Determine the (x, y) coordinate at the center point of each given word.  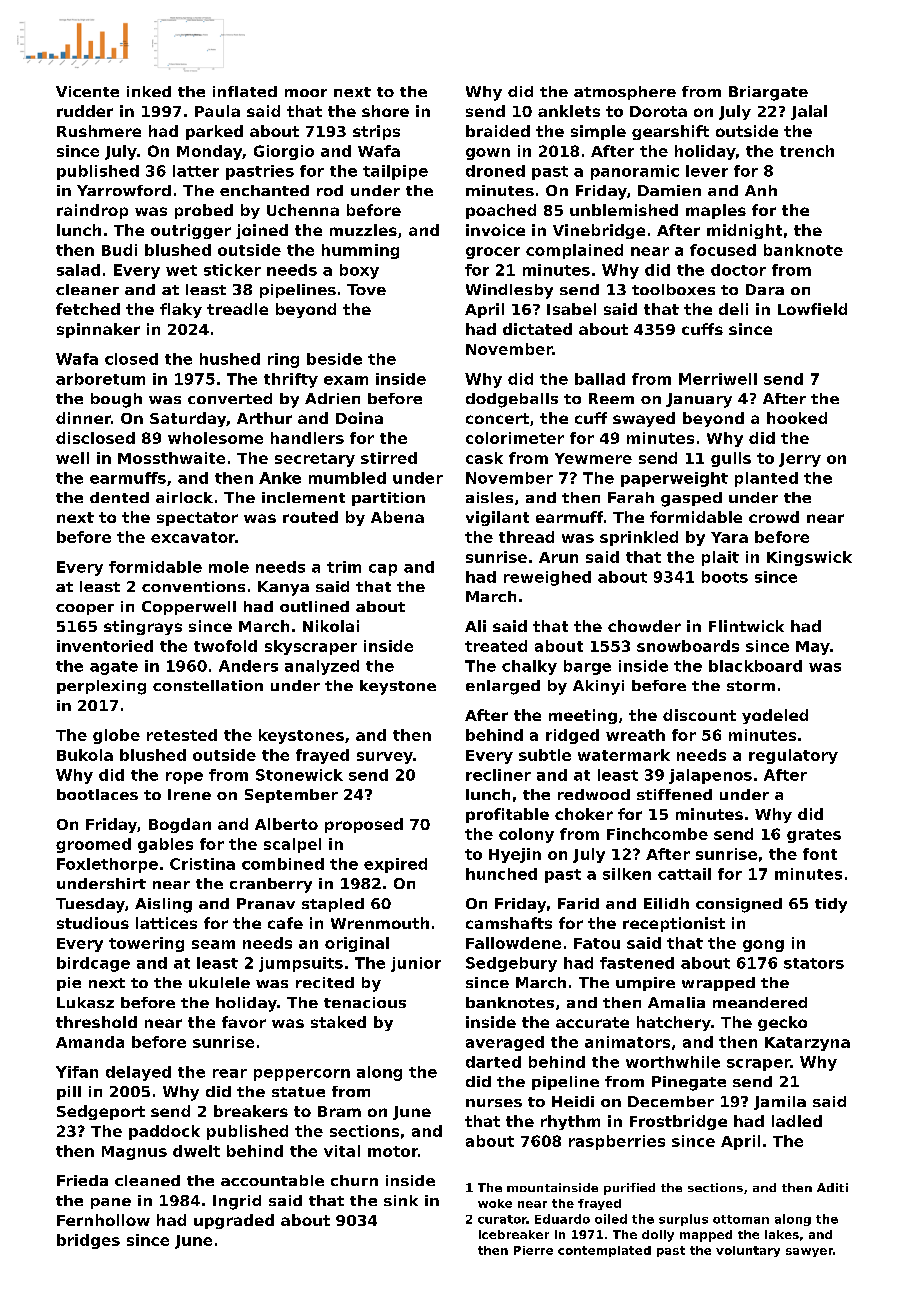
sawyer (809, 1252)
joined (262, 231)
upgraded (234, 1221)
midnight (744, 231)
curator (502, 1219)
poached (501, 211)
